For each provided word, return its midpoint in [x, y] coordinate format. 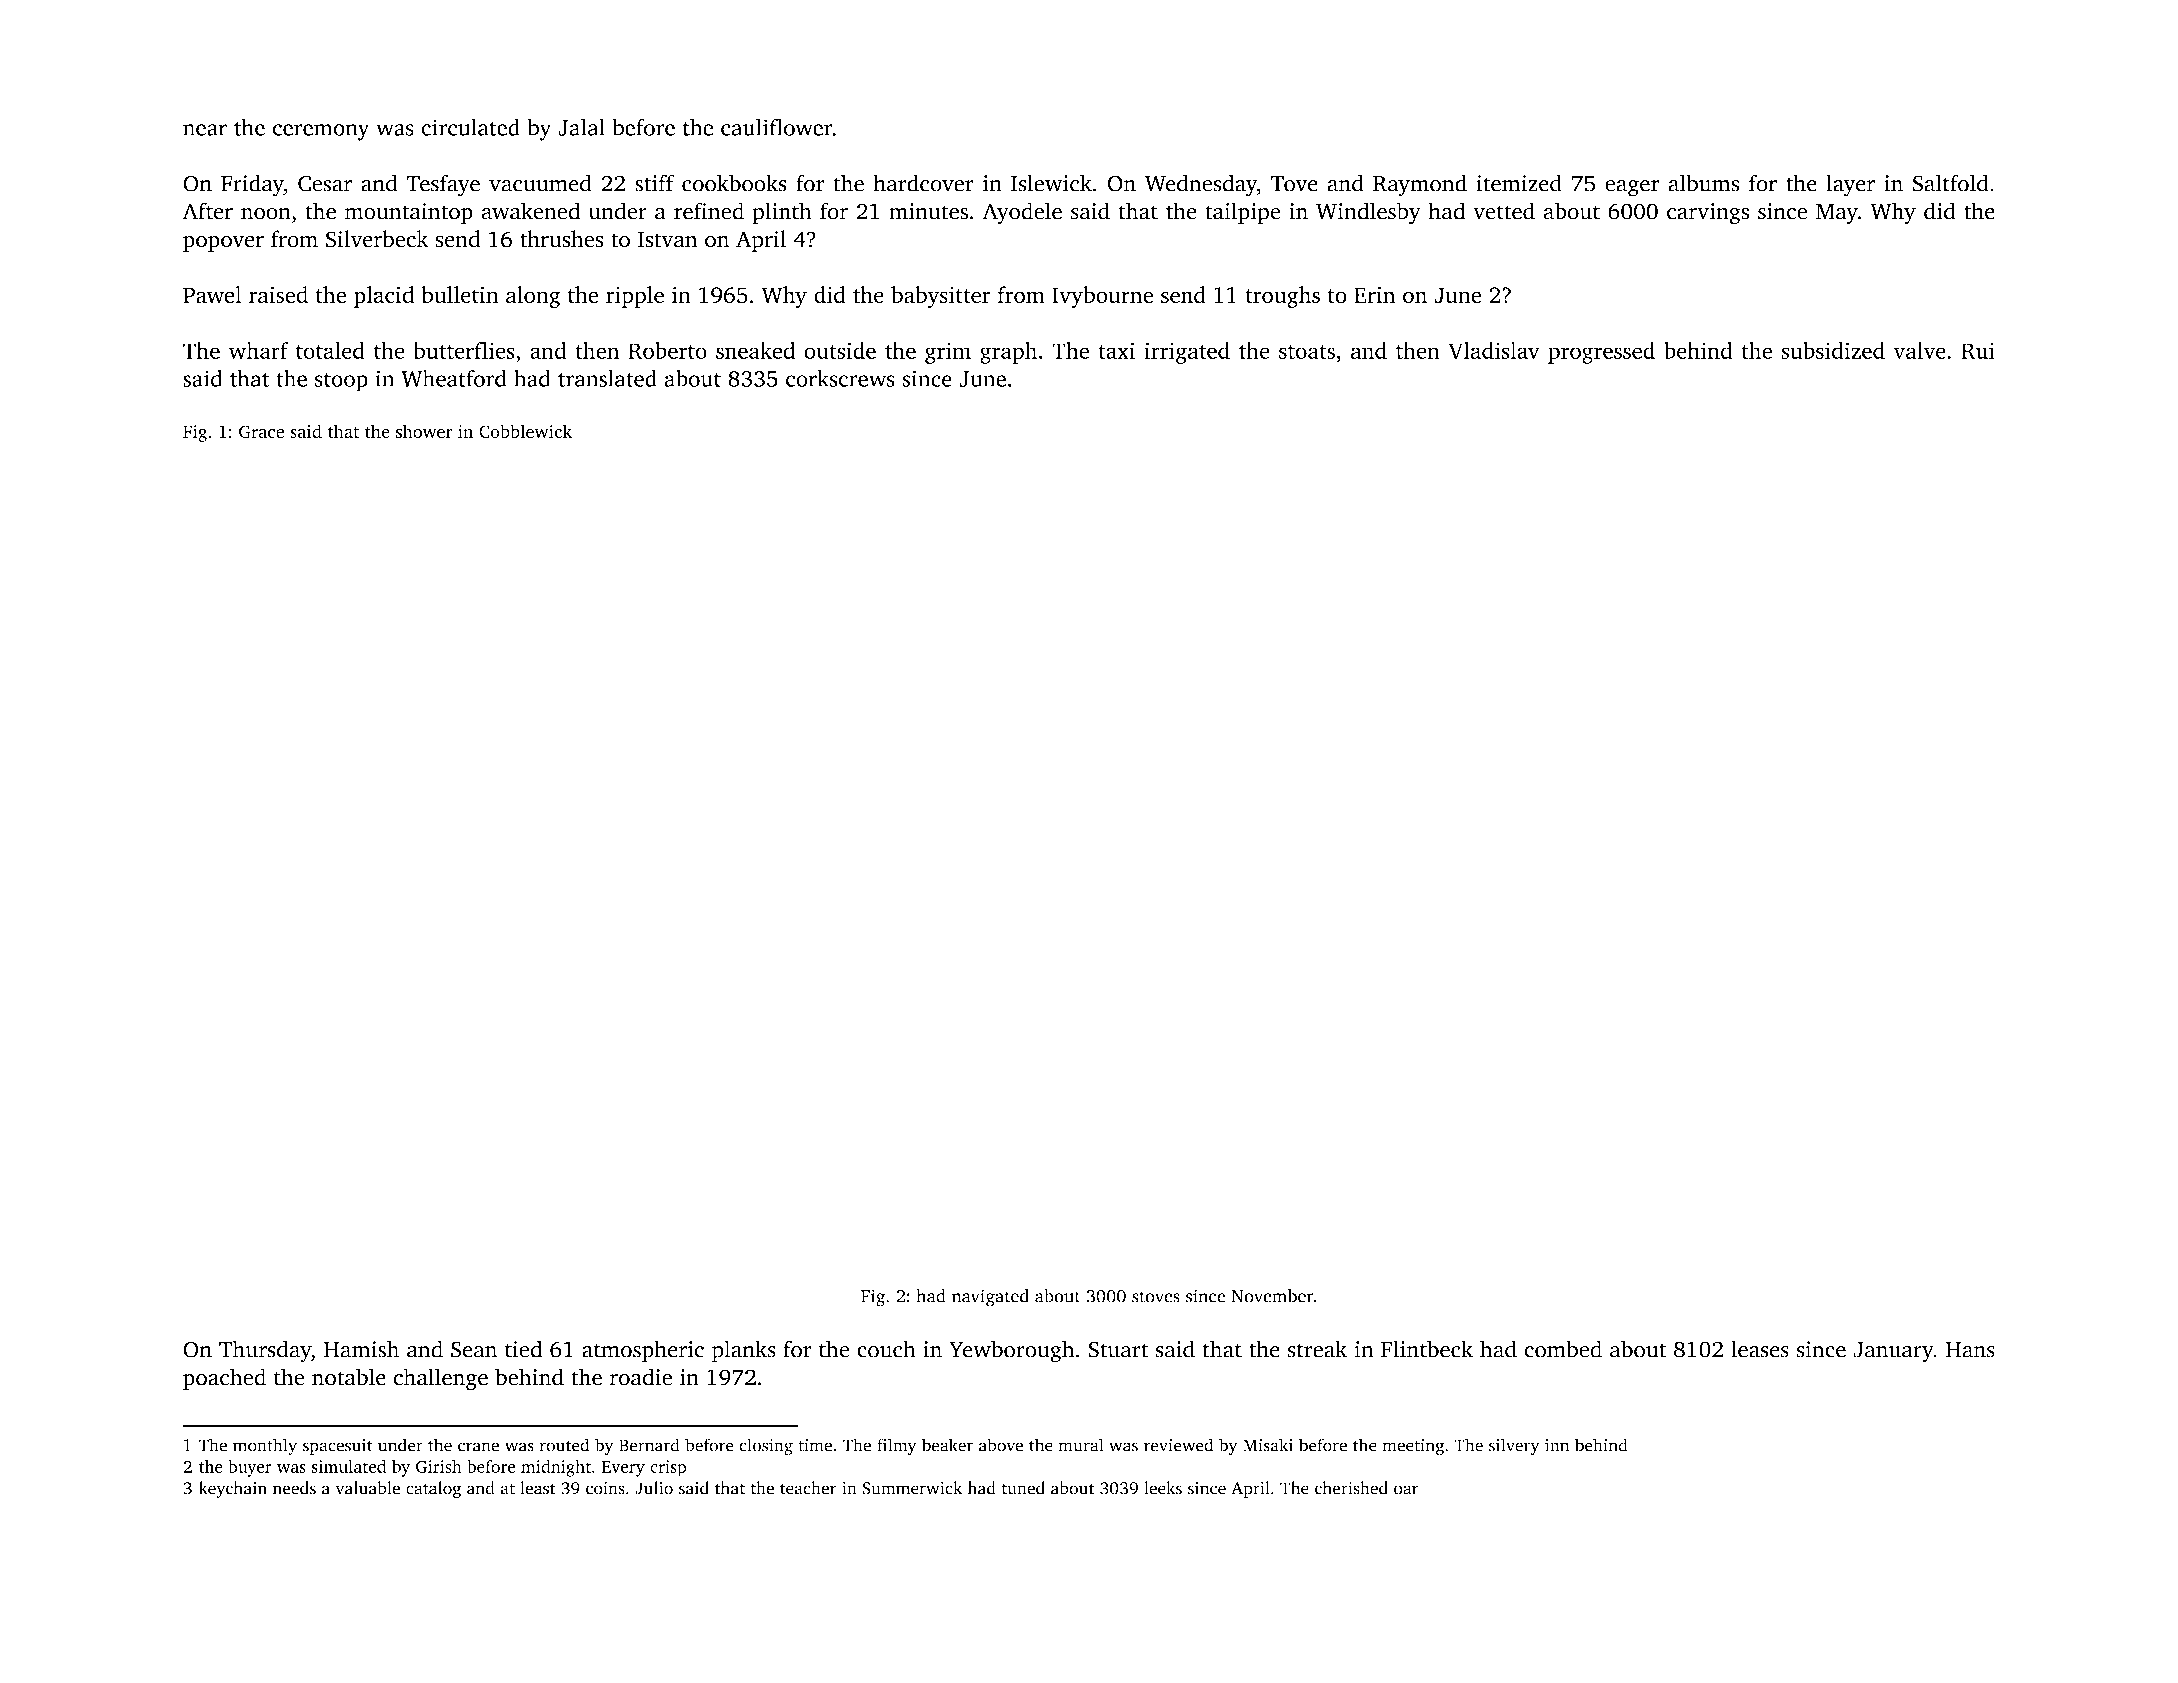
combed [1563, 1349]
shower [424, 431]
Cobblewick [525, 431]
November [1272, 1296]
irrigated [1187, 353]
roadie [641, 1377]
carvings [1708, 214]
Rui [1978, 351]
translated [607, 378]
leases [1760, 1349]
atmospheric [643, 1351]
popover [223, 243]
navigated [990, 1298]
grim [948, 353]
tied [523, 1349]
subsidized [1833, 350]
